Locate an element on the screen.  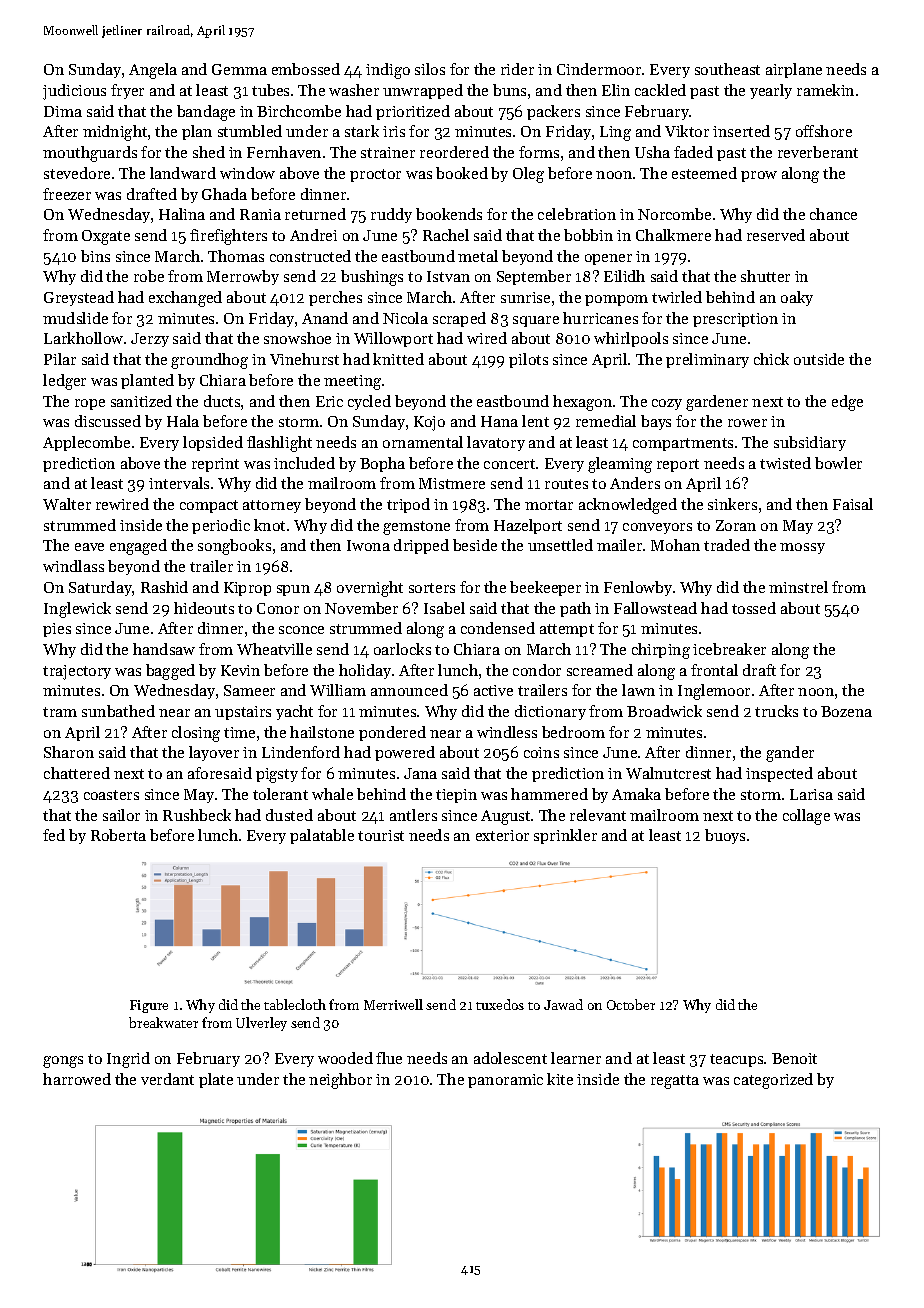
southeast is located at coordinates (727, 69).
